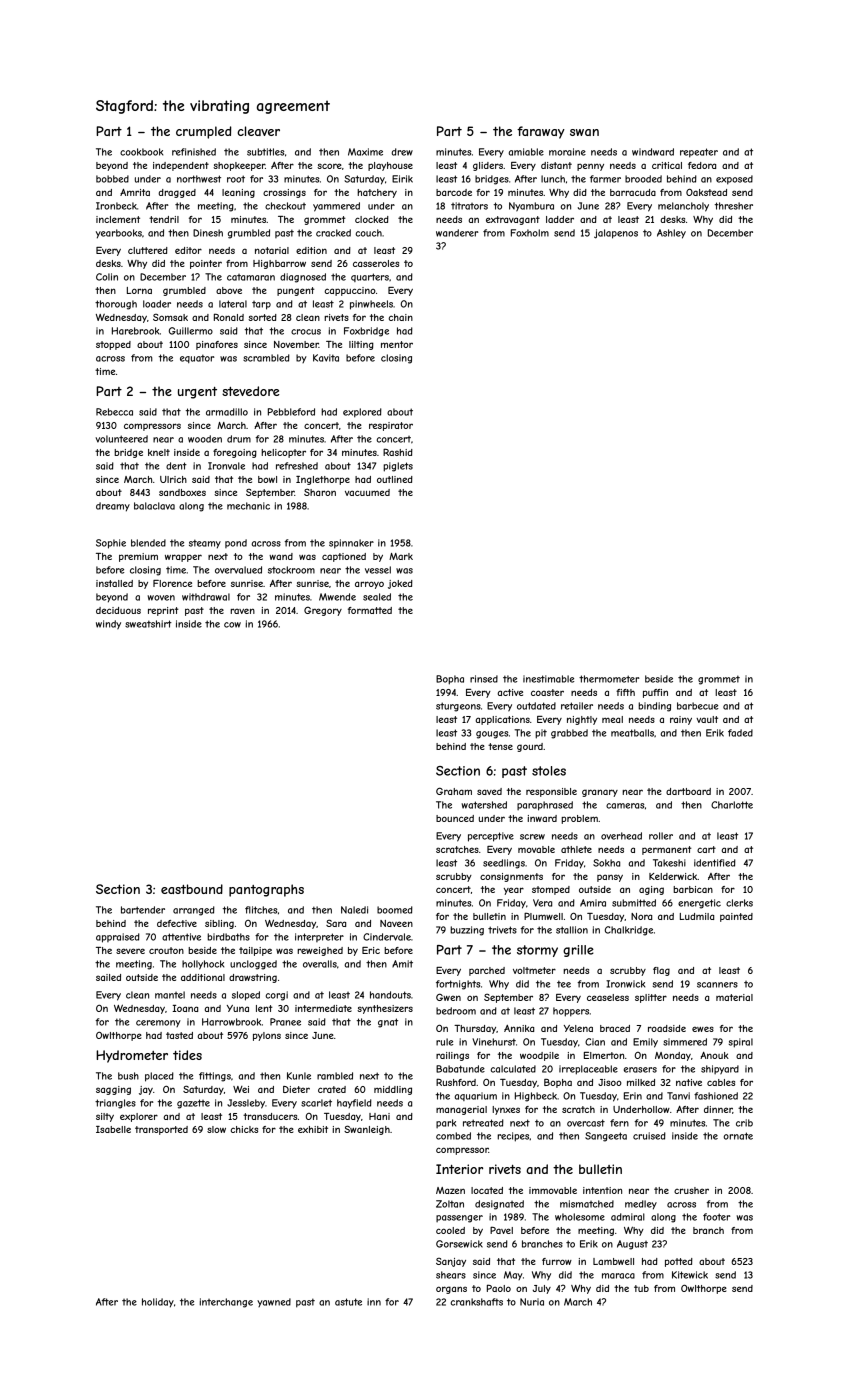 Image resolution: width=849 pixels, height=1400 pixels. Describe the element at coordinates (688, 791) in the image. I see `dartboard` at that location.
